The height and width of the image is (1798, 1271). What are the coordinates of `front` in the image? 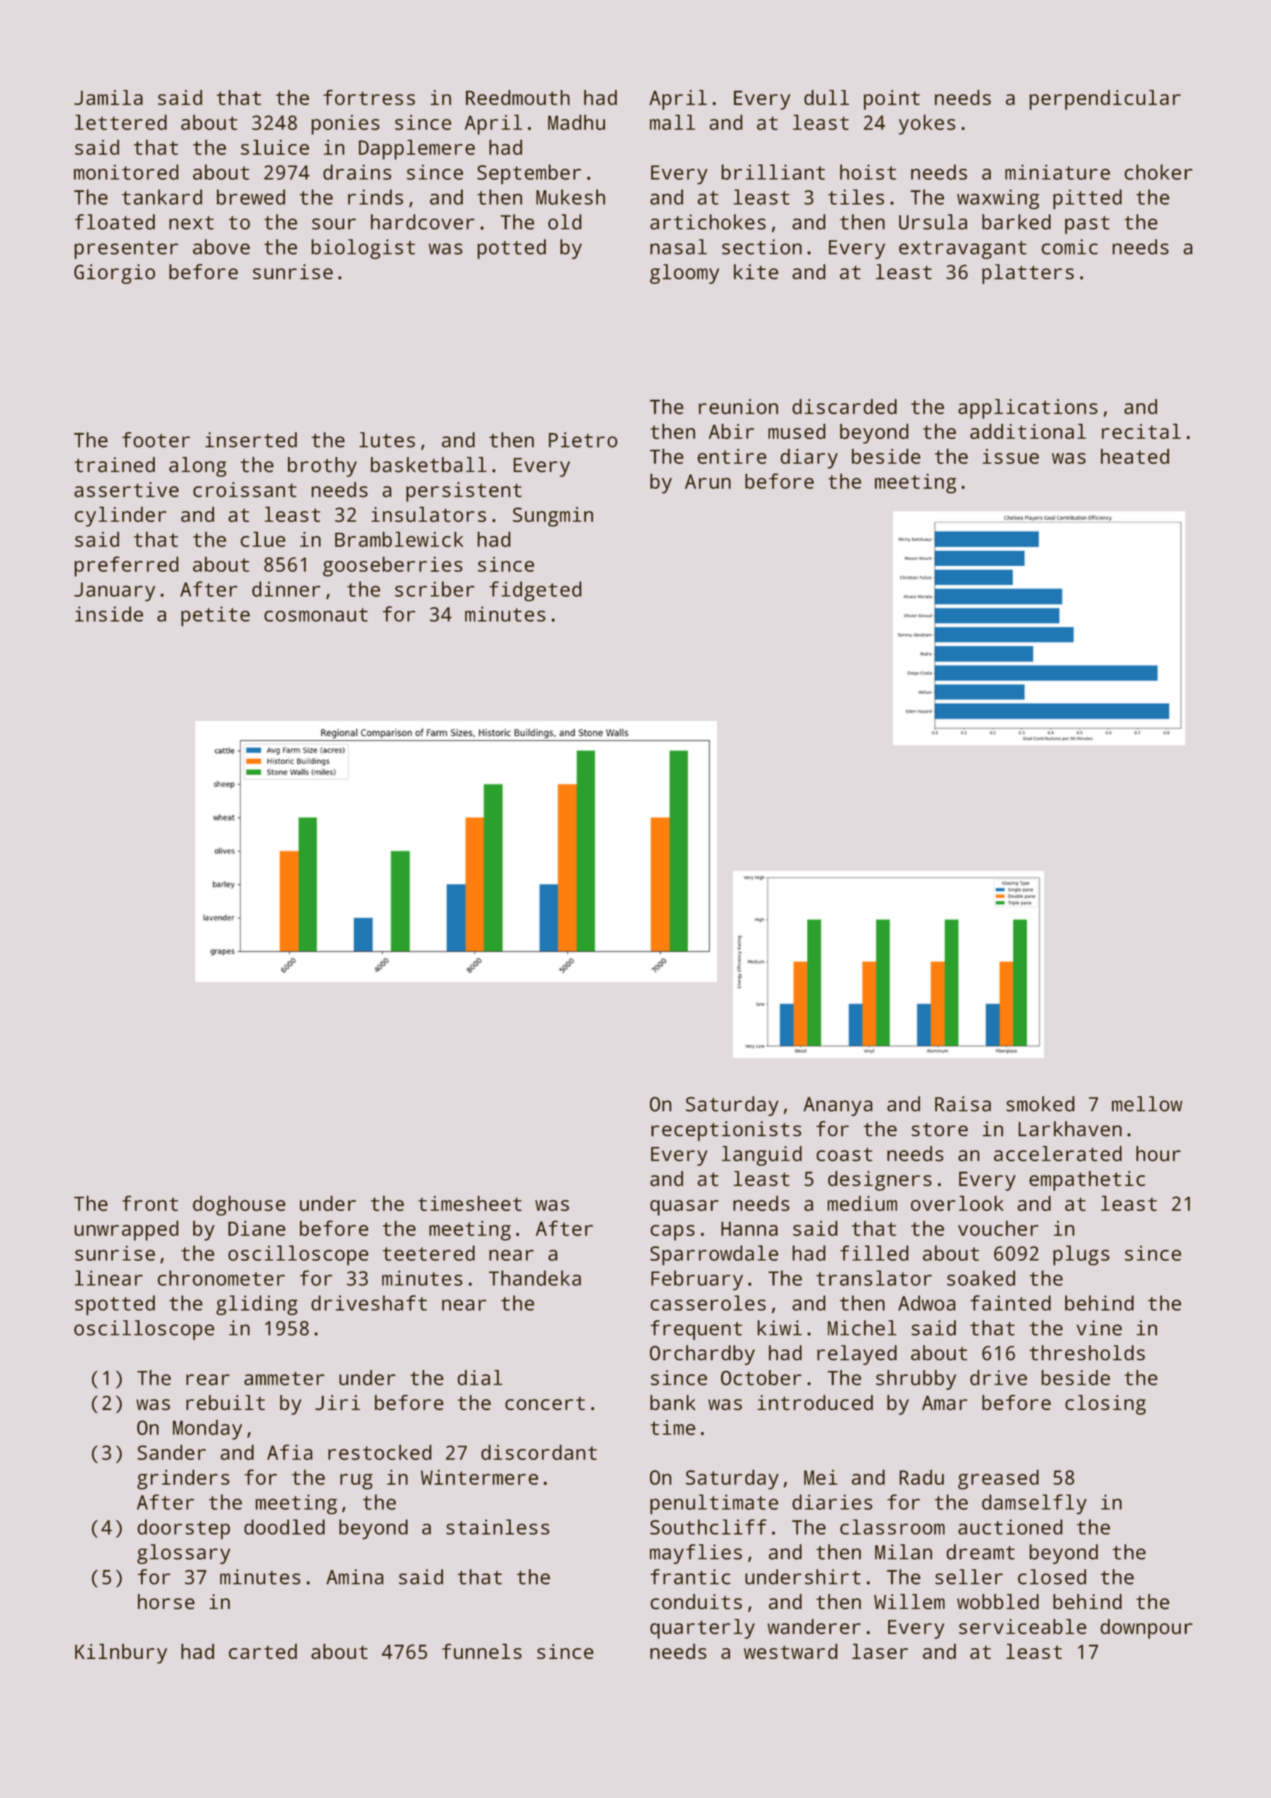 It's located at (150, 1203).
